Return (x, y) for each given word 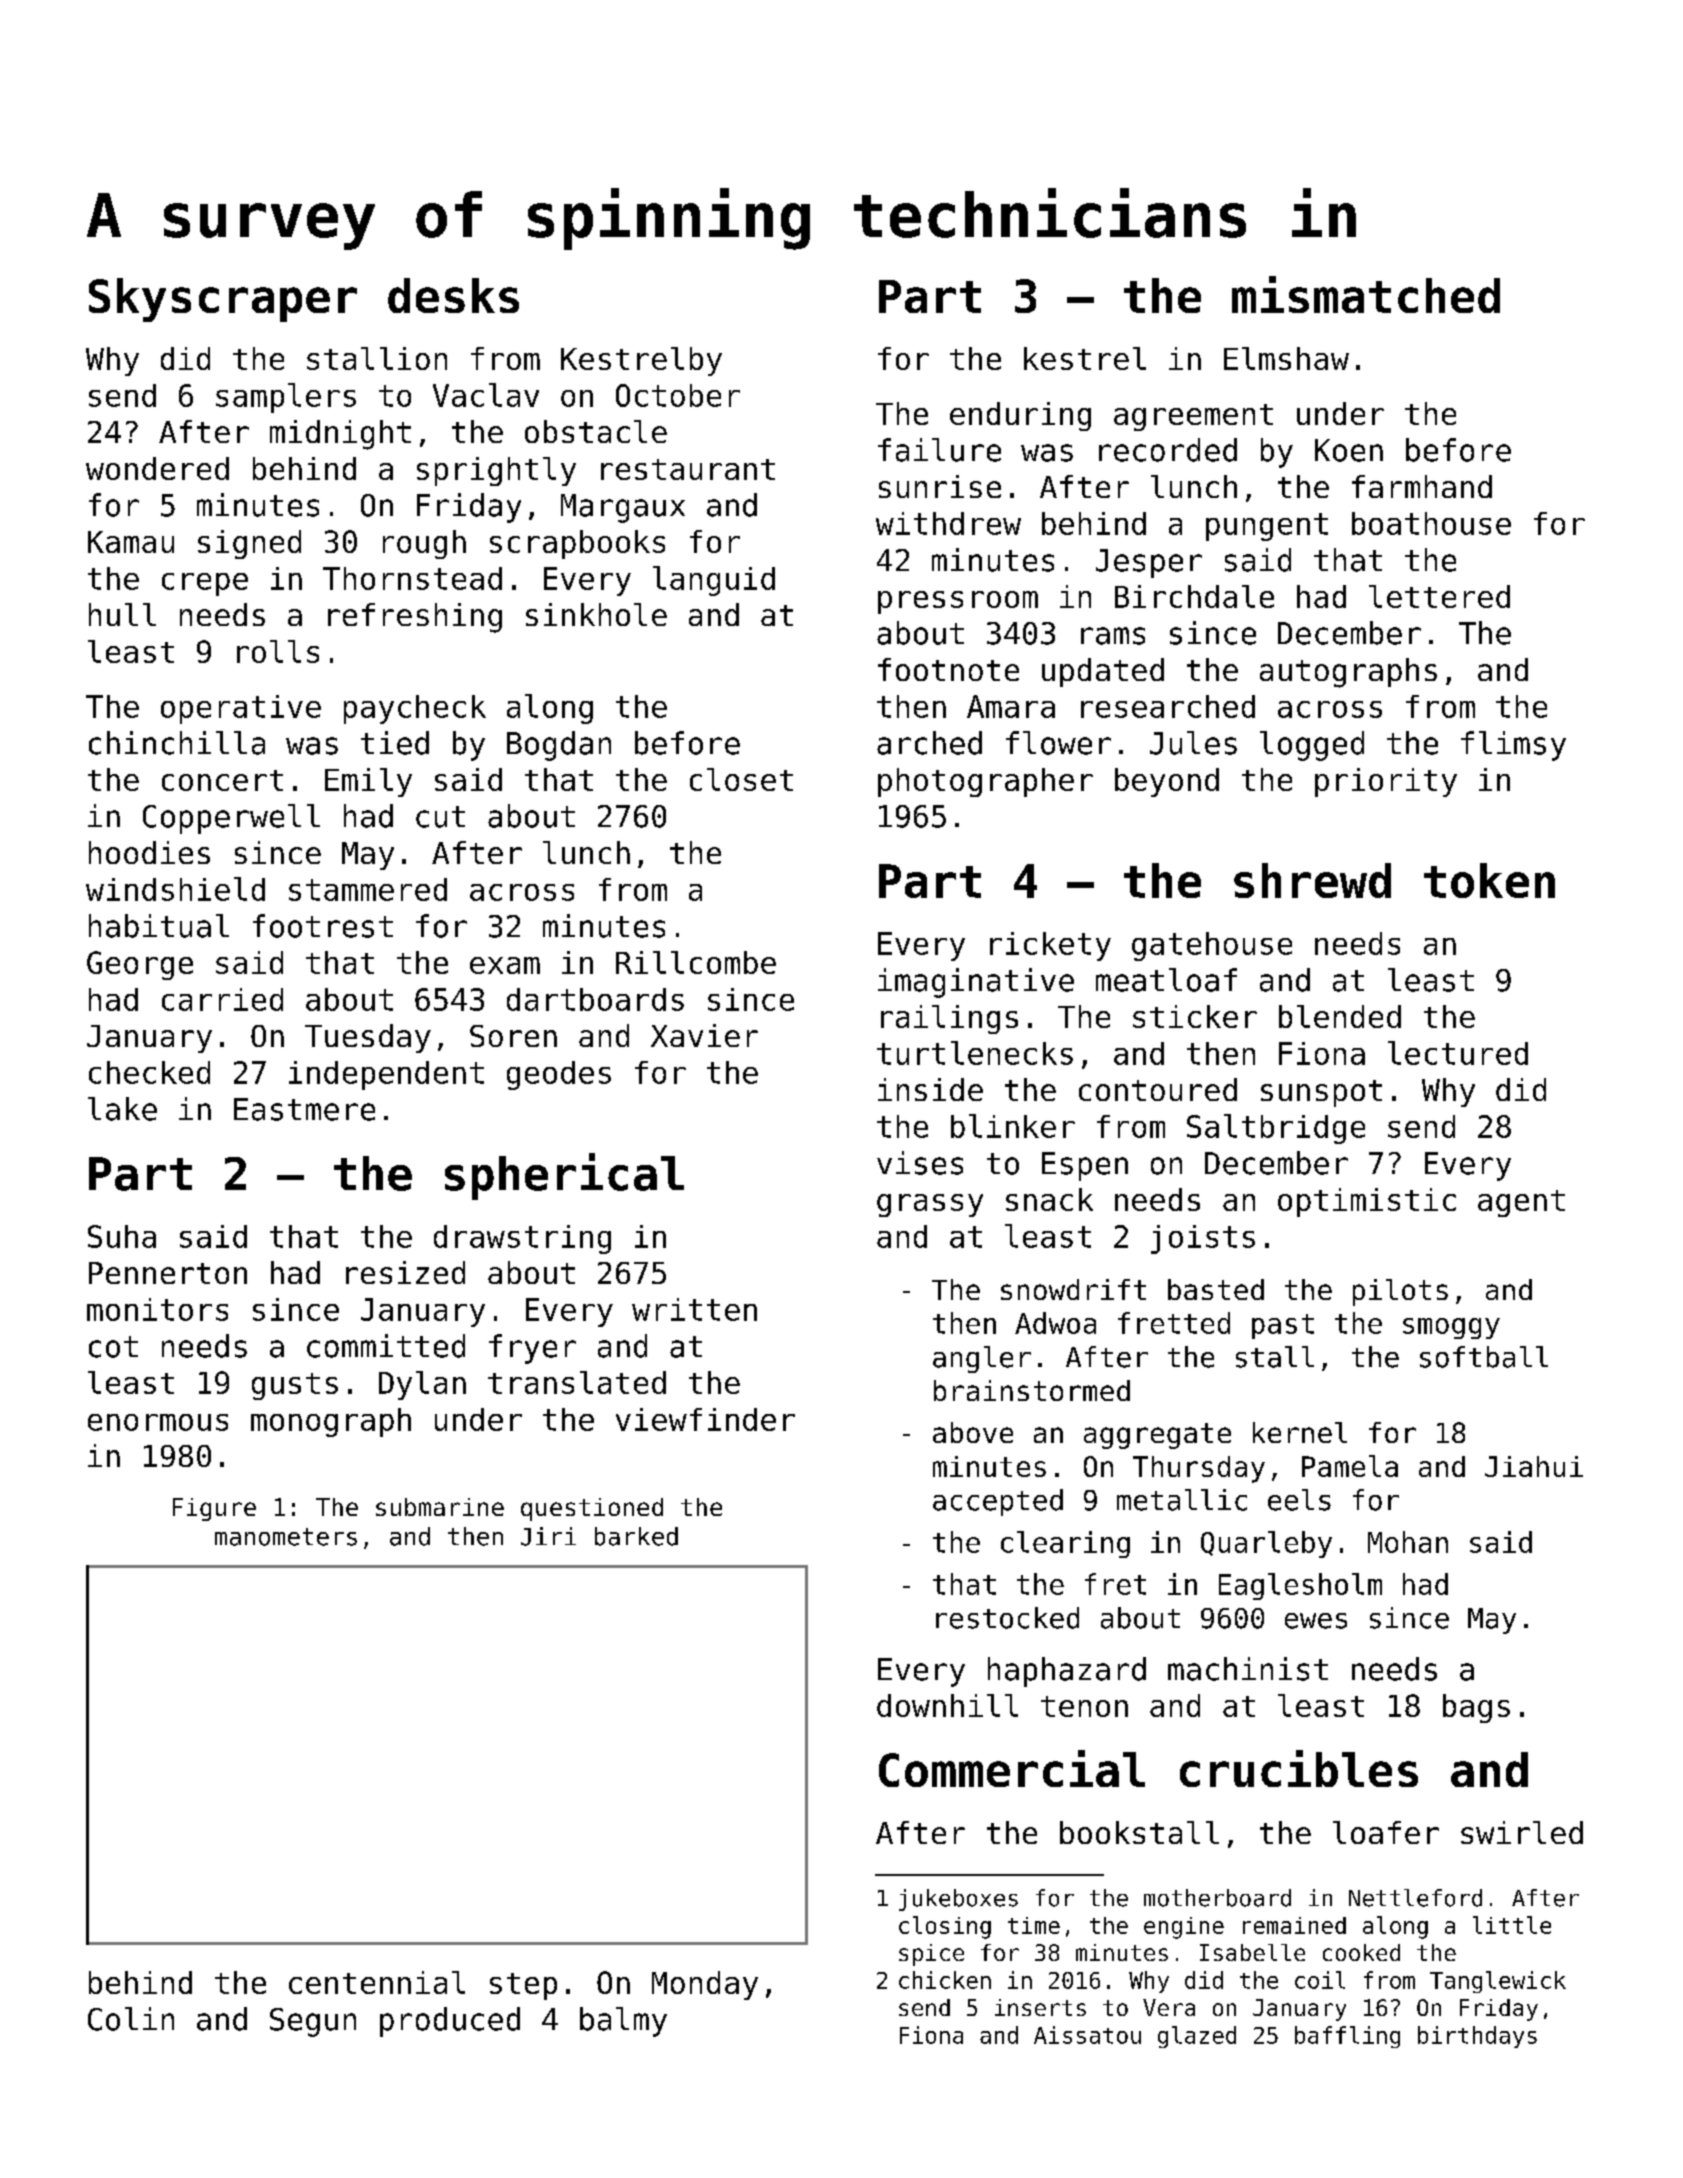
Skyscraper (223, 300)
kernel (1300, 1432)
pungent (1267, 527)
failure (939, 450)
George (140, 965)
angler (982, 1359)
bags (1476, 1708)
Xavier (704, 1035)
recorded (1168, 450)
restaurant (688, 469)
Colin (131, 2019)
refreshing (415, 618)
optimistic (1367, 1202)
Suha (122, 1236)
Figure (214, 1509)
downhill (947, 1705)
